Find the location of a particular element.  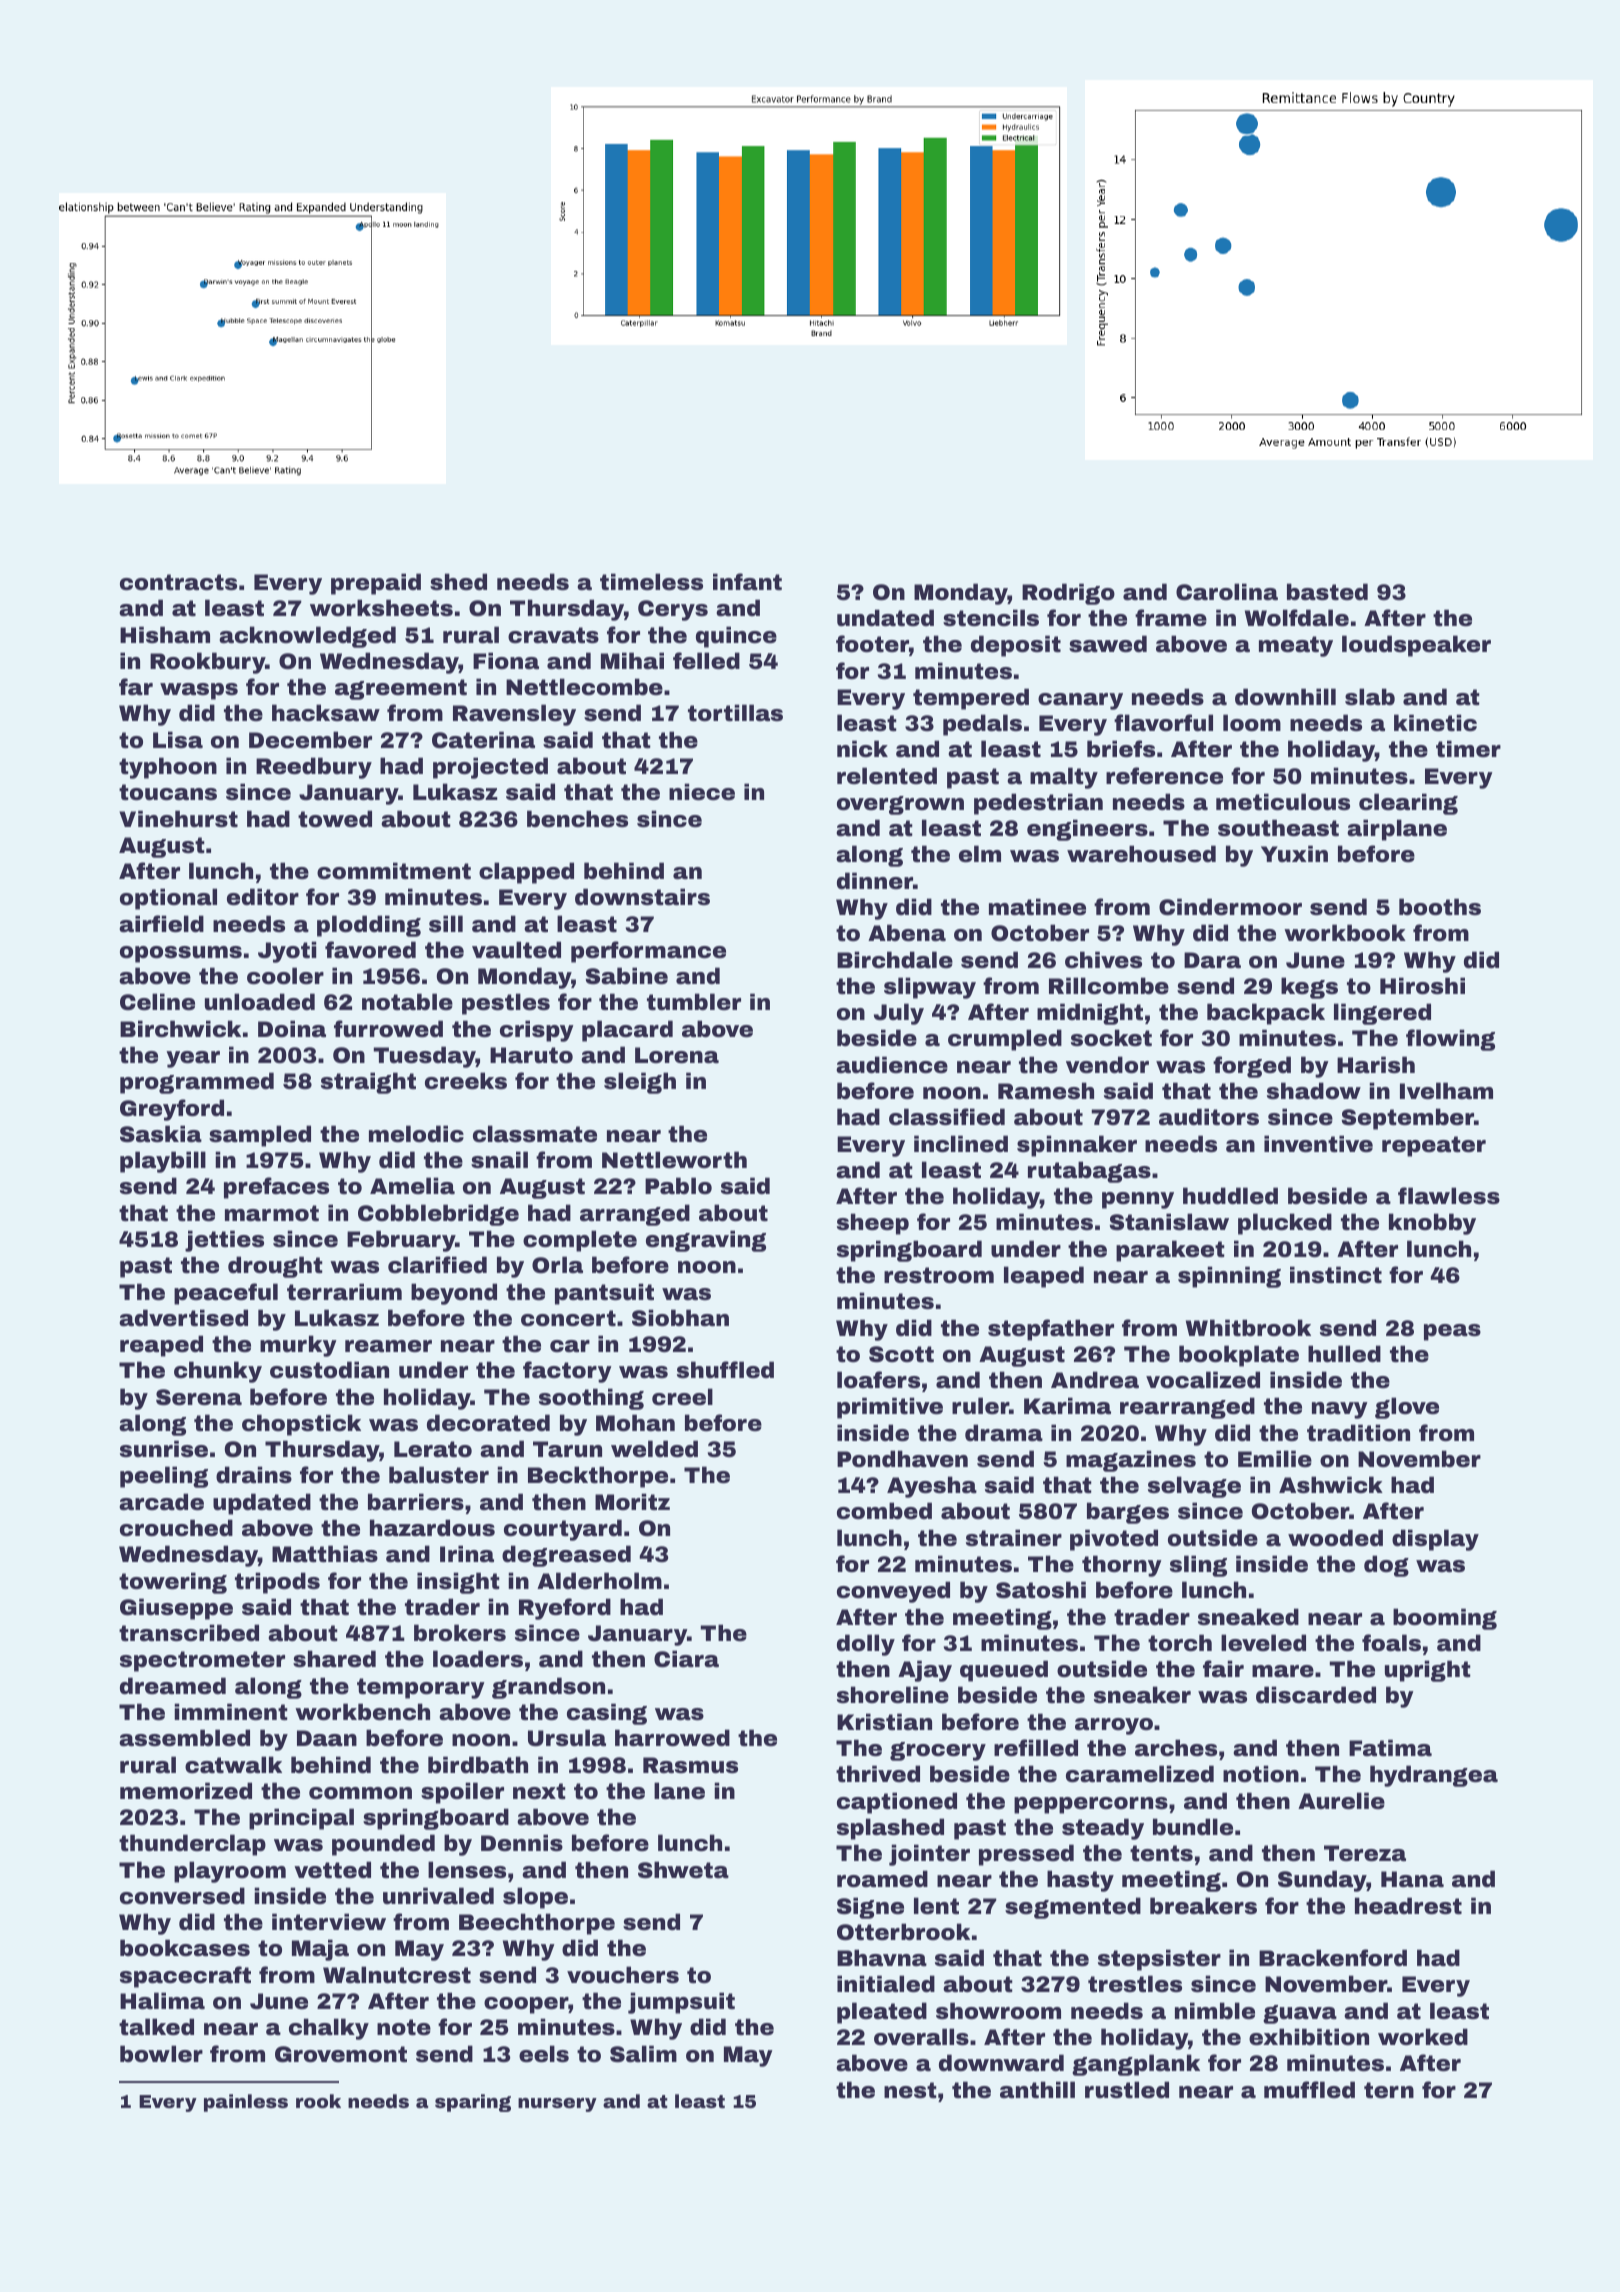

basted is located at coordinates (1327, 592).
